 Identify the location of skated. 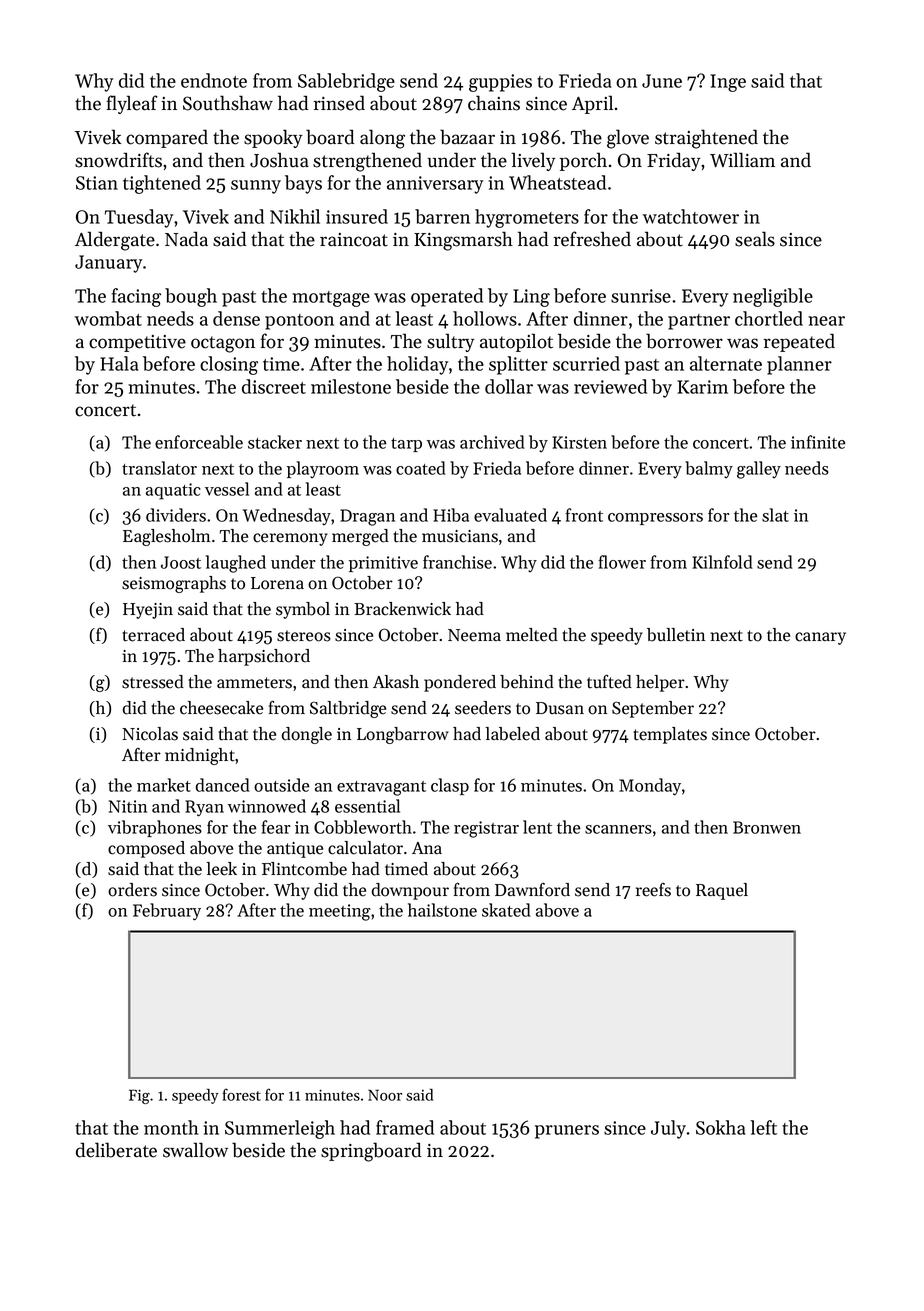
(506, 910).
